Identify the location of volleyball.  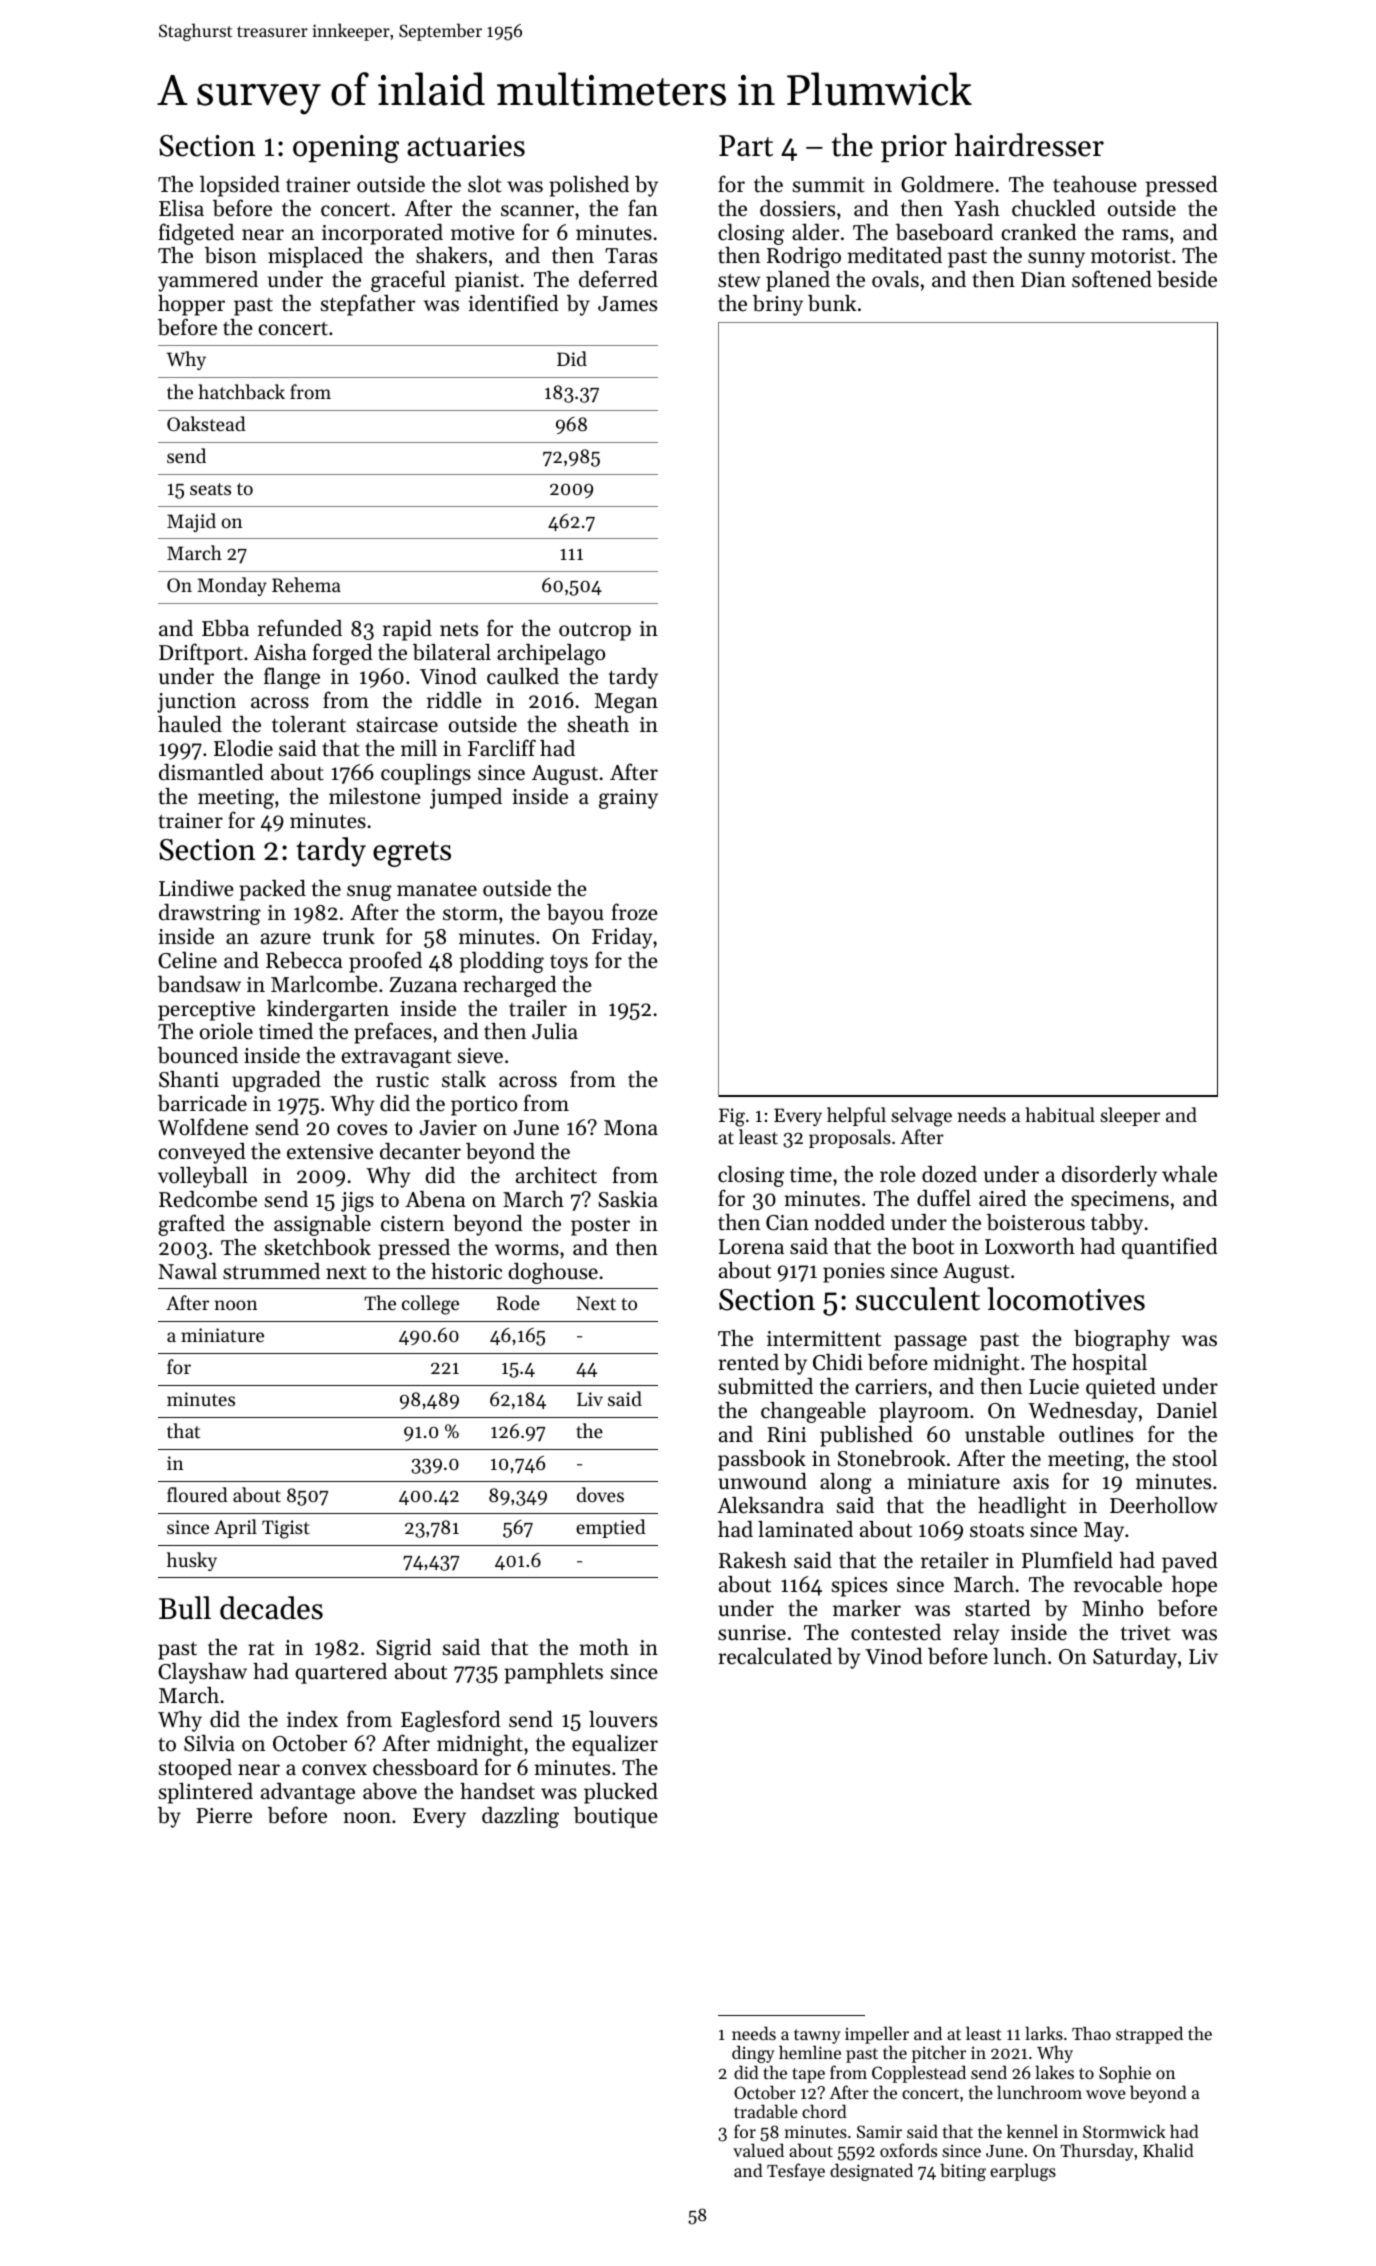
(203, 1177).
